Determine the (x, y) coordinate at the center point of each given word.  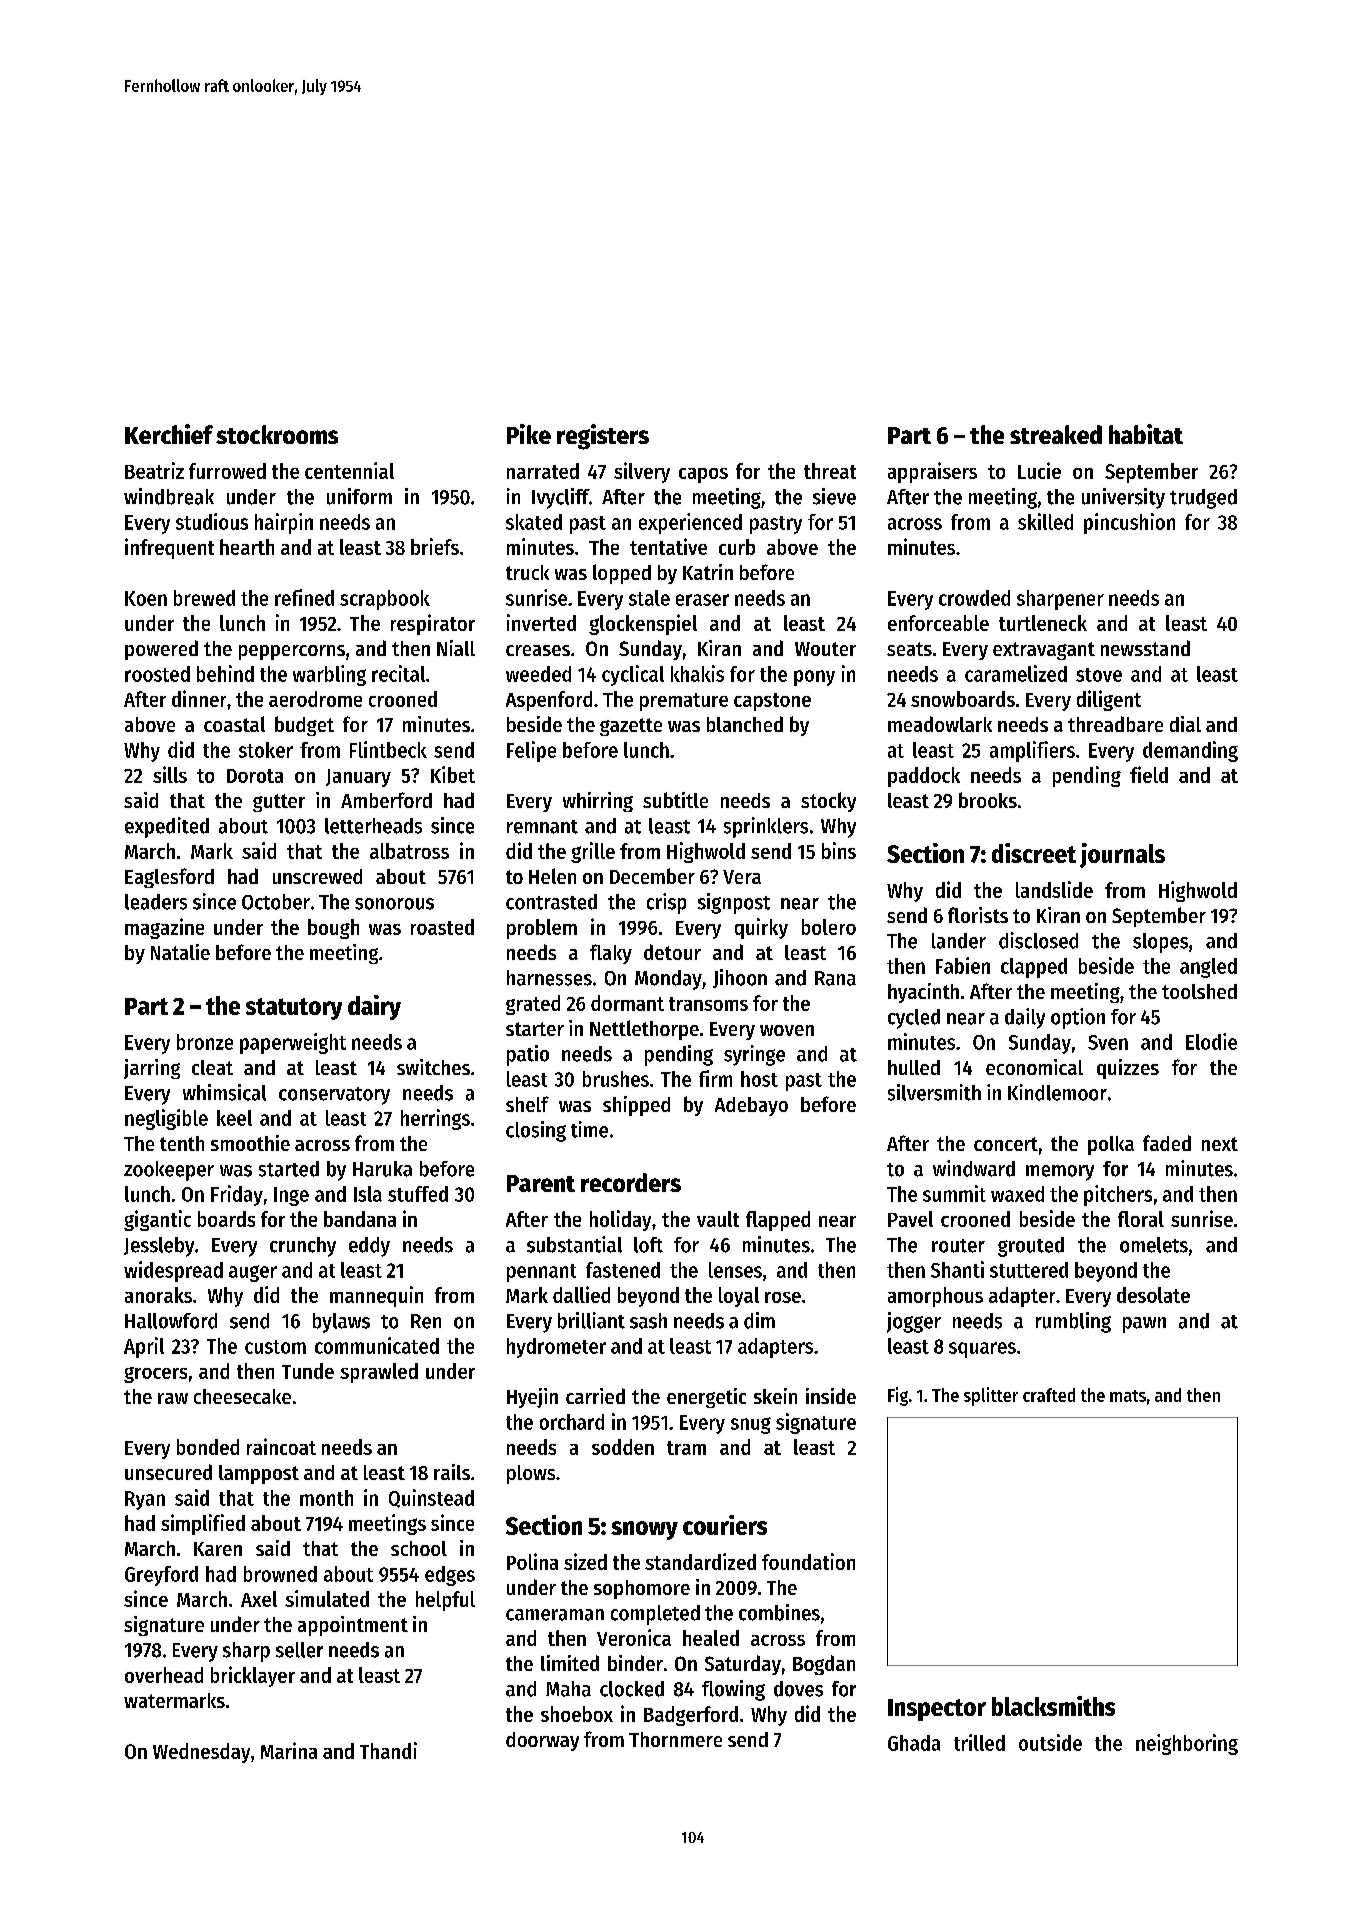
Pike (529, 434)
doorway (542, 1741)
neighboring (1187, 1744)
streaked (1056, 434)
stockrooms (277, 434)
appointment (353, 1626)
